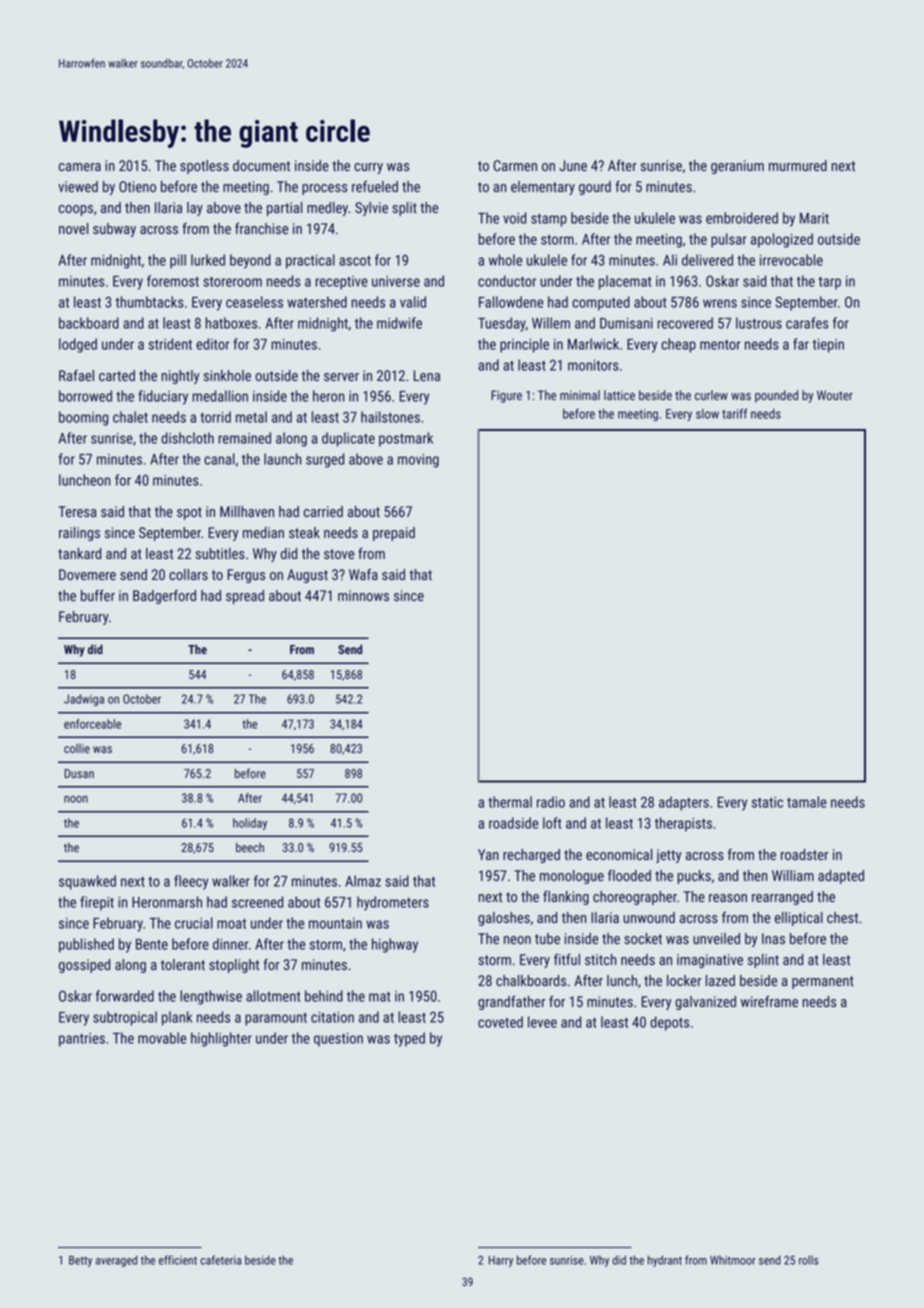 This image has width=924, height=1308. What do you see at coordinates (137, 186) in the image?
I see `Otieno` at bounding box center [137, 186].
